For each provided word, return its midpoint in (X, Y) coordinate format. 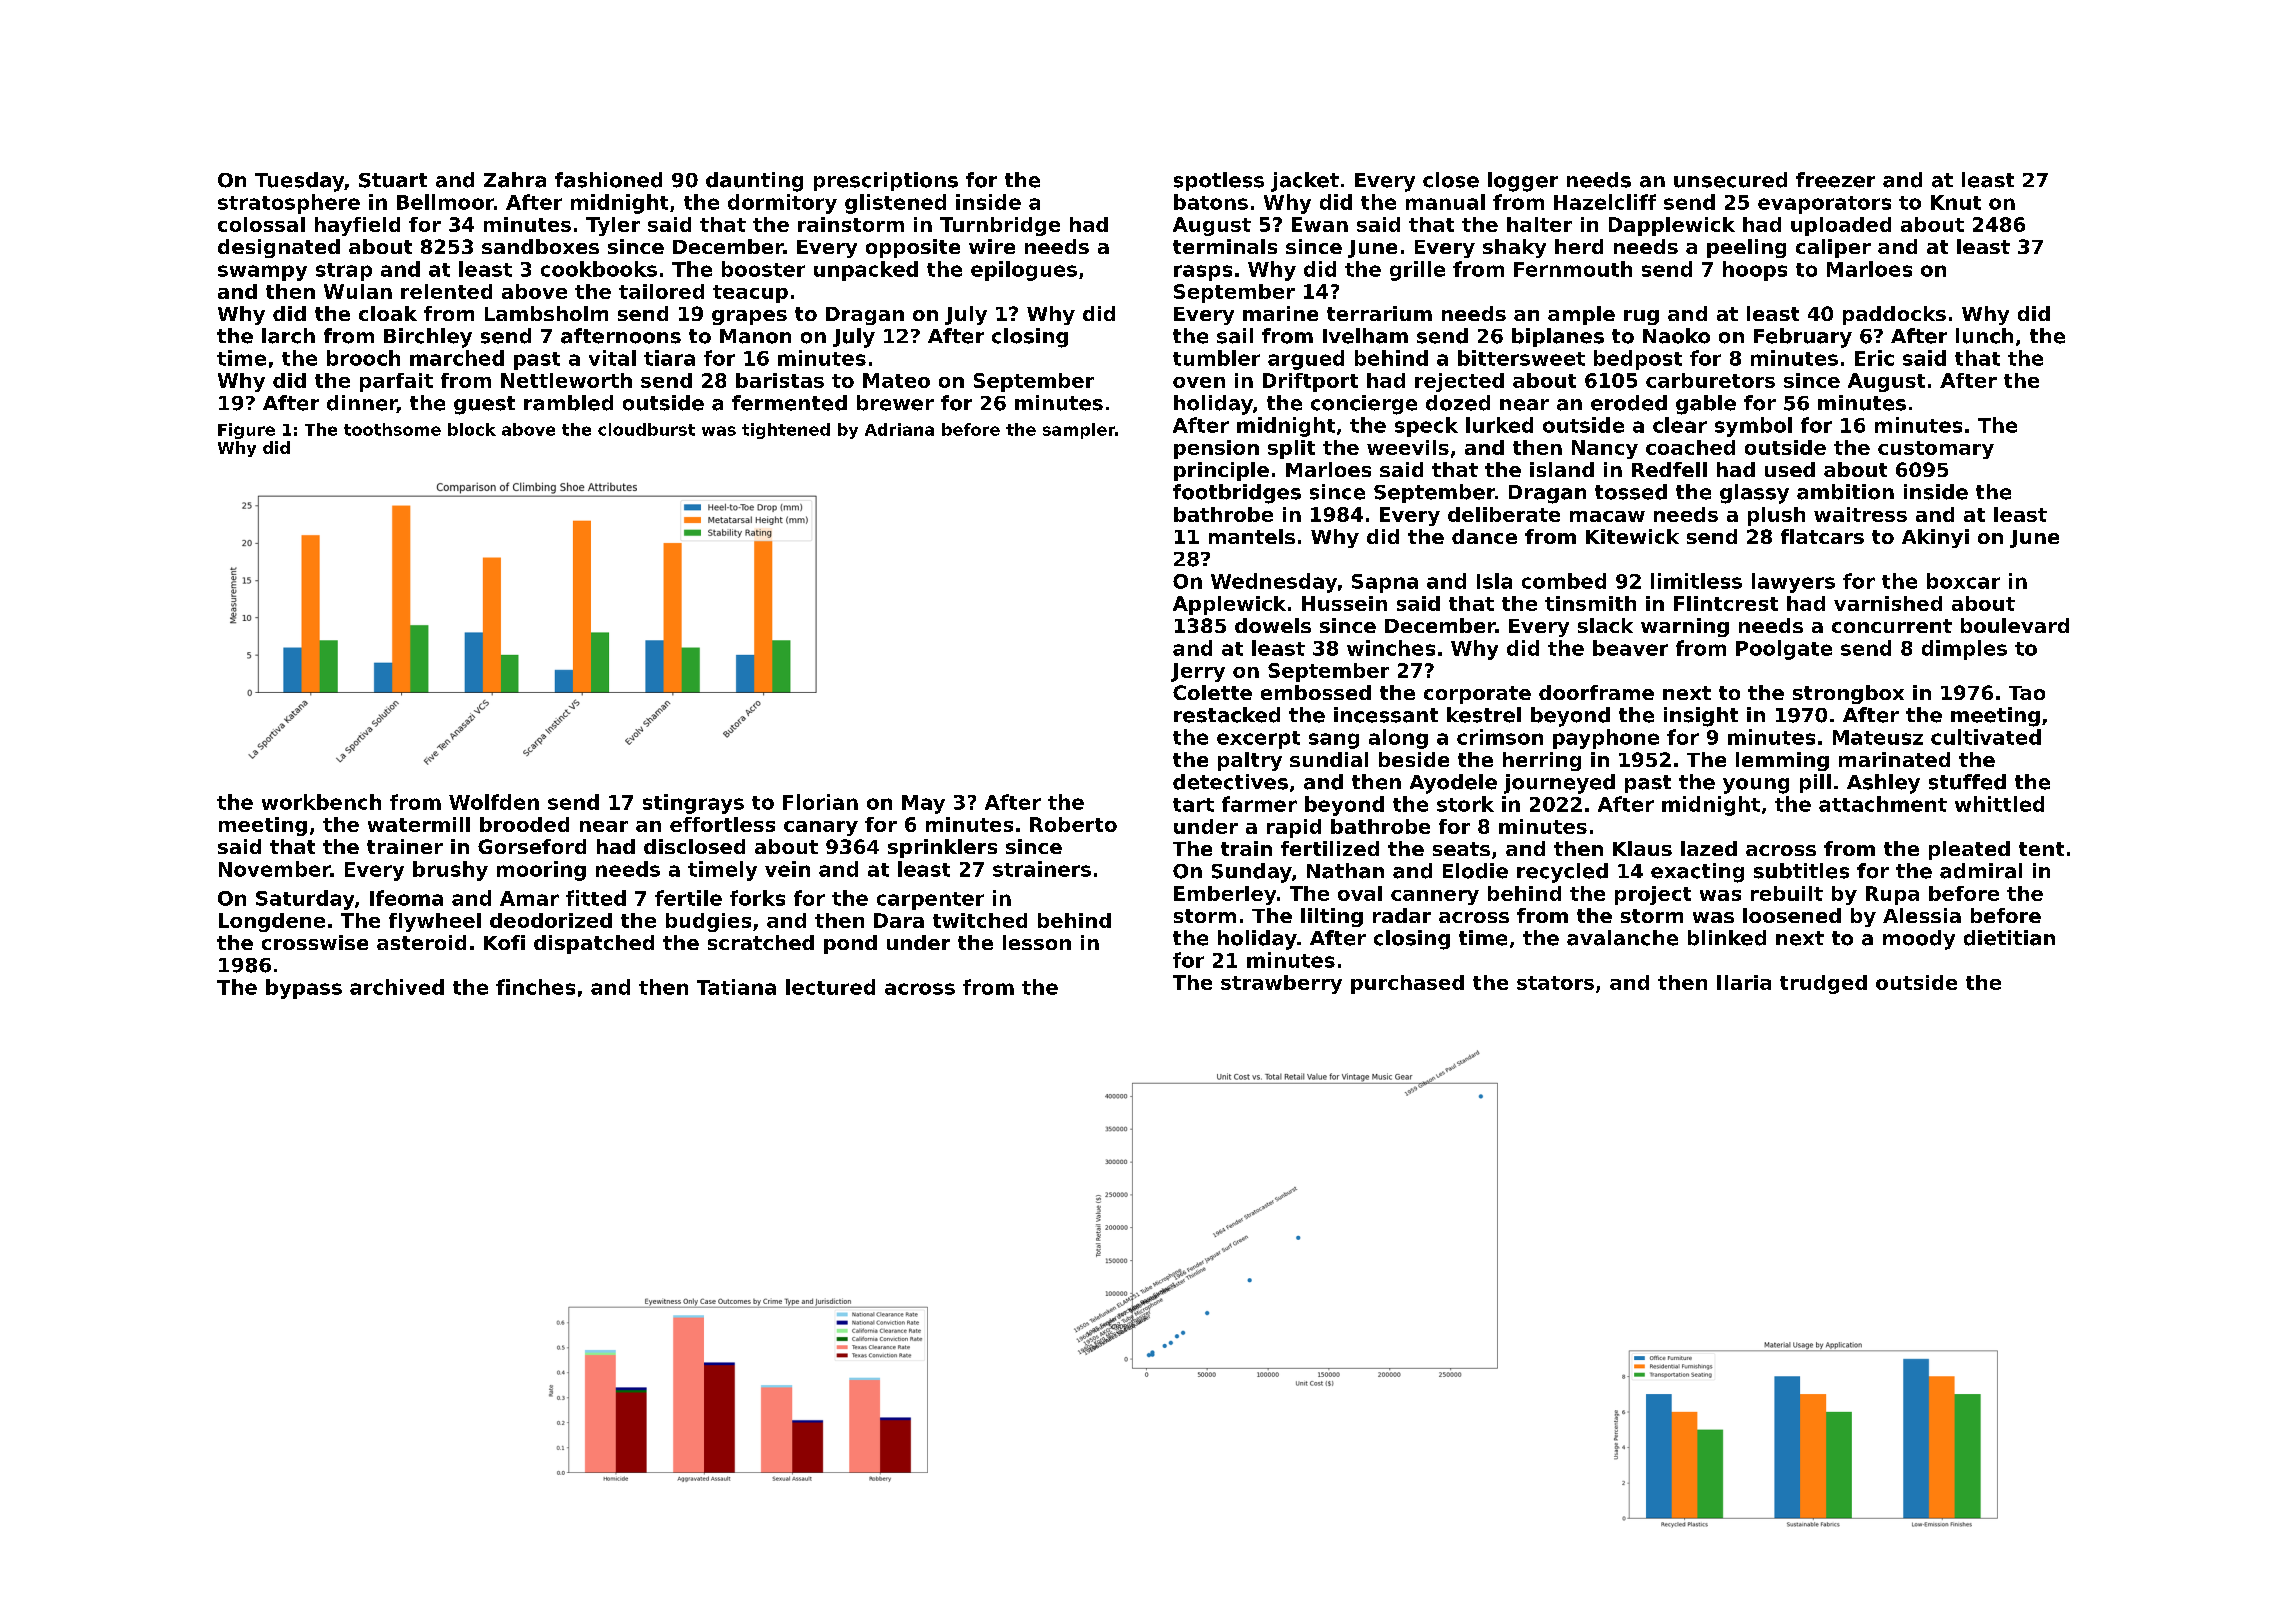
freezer (1835, 180)
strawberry (1281, 984)
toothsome (392, 429)
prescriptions (886, 181)
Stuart (393, 180)
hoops (1755, 271)
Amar (529, 898)
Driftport (1310, 382)
